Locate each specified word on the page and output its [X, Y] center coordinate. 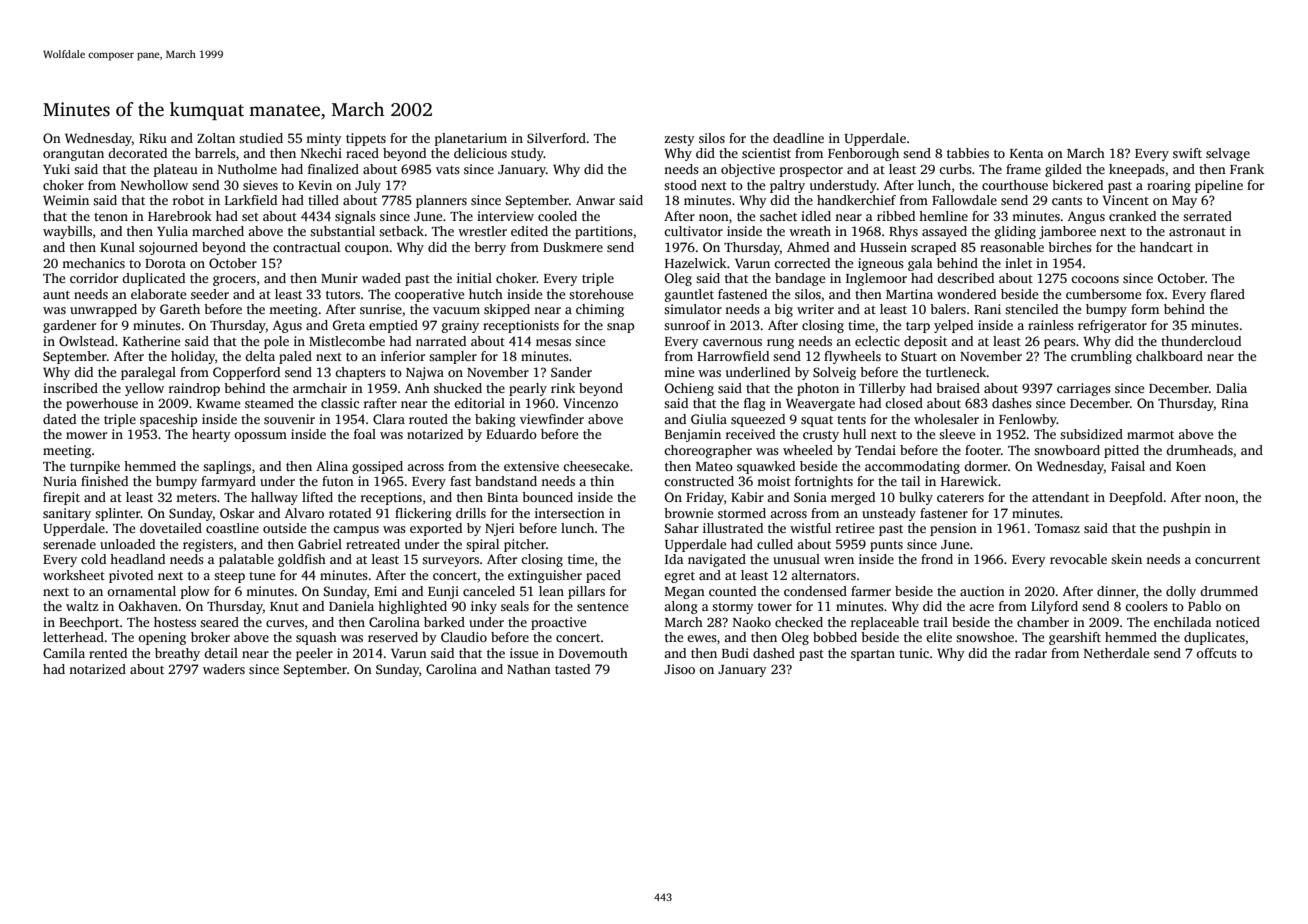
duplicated [153, 279]
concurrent [1227, 560]
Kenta [1027, 153]
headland [137, 559]
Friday [705, 498]
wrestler [482, 231]
